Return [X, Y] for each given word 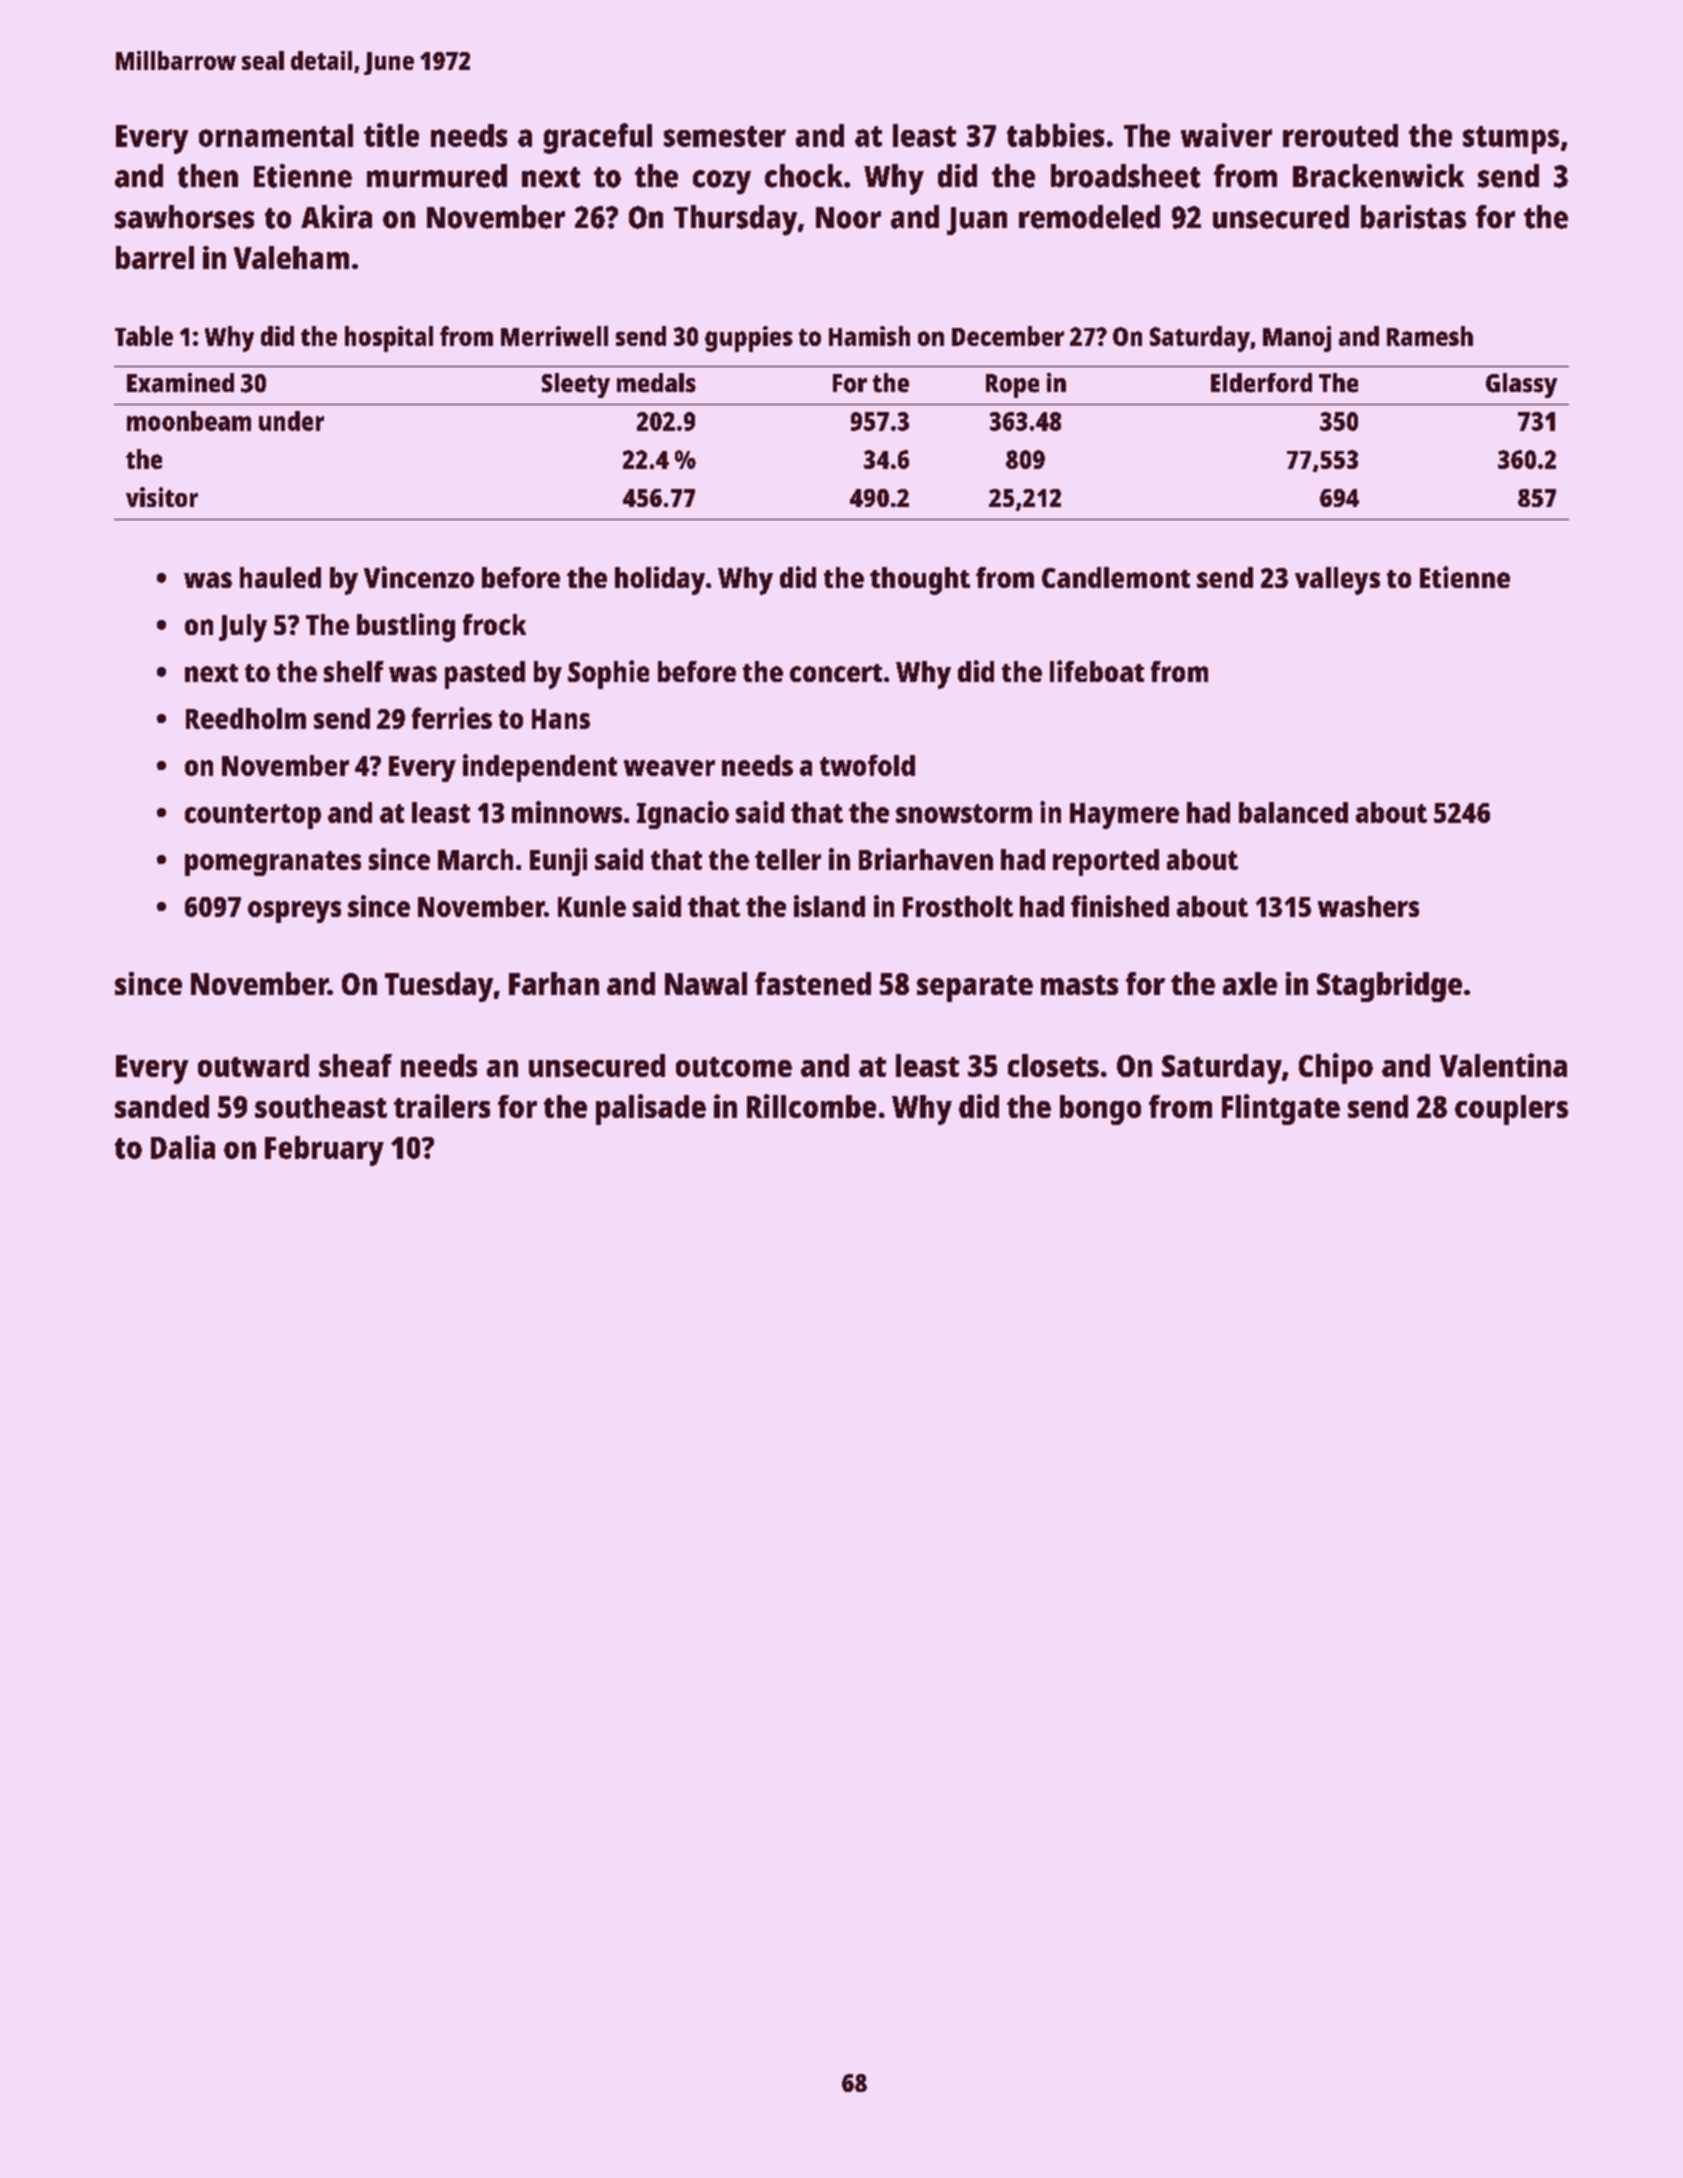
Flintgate [1281, 1109]
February [324, 1151]
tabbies [1055, 135]
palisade [651, 1109]
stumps [1511, 140]
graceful [598, 138]
